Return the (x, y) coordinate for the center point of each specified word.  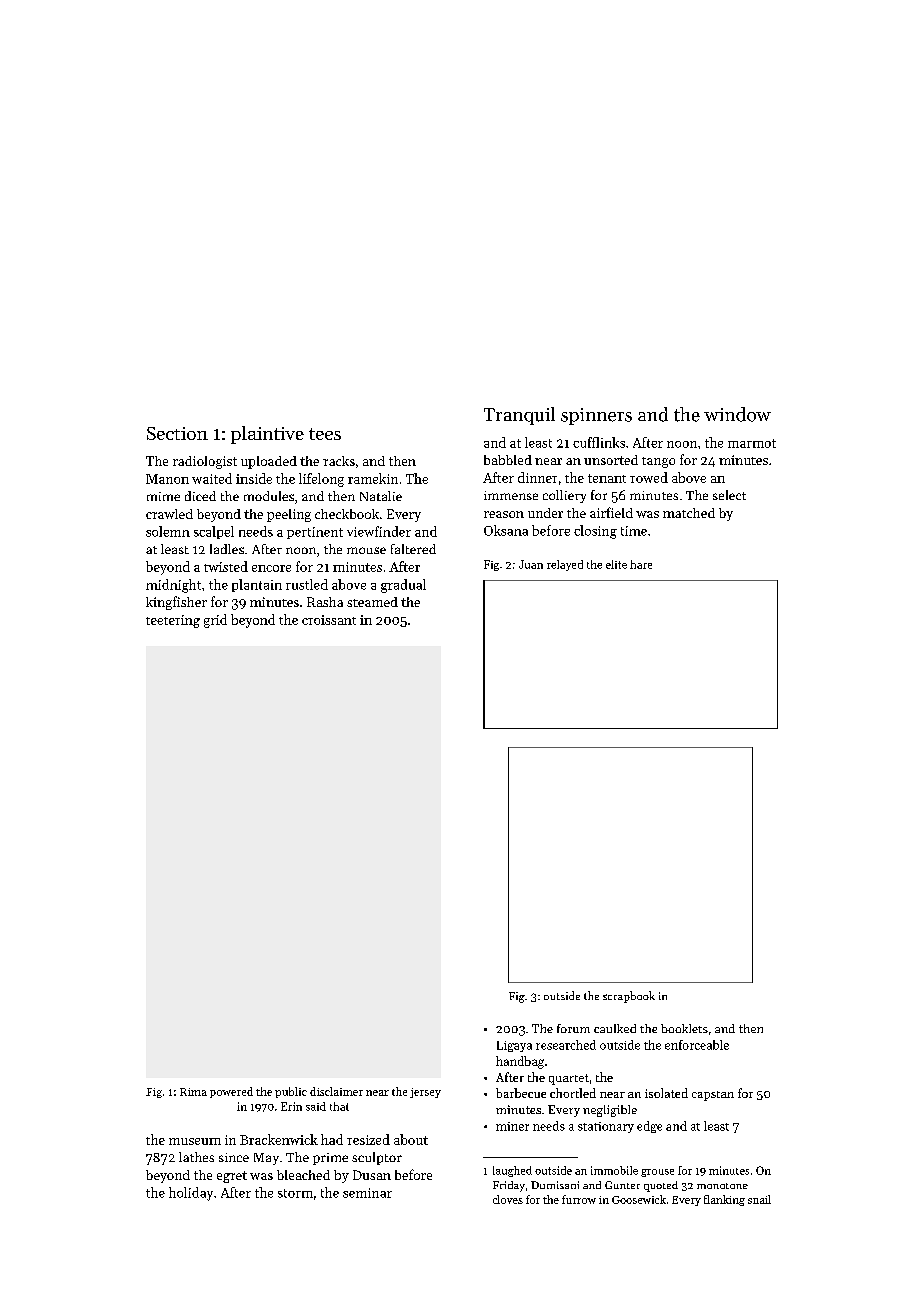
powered (231, 1092)
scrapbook (629, 997)
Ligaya (514, 1046)
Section (177, 433)
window (737, 414)
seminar (367, 1193)
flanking (724, 1200)
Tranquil (519, 416)
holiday (191, 1194)
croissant (329, 620)
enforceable (697, 1045)
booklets (684, 1028)
